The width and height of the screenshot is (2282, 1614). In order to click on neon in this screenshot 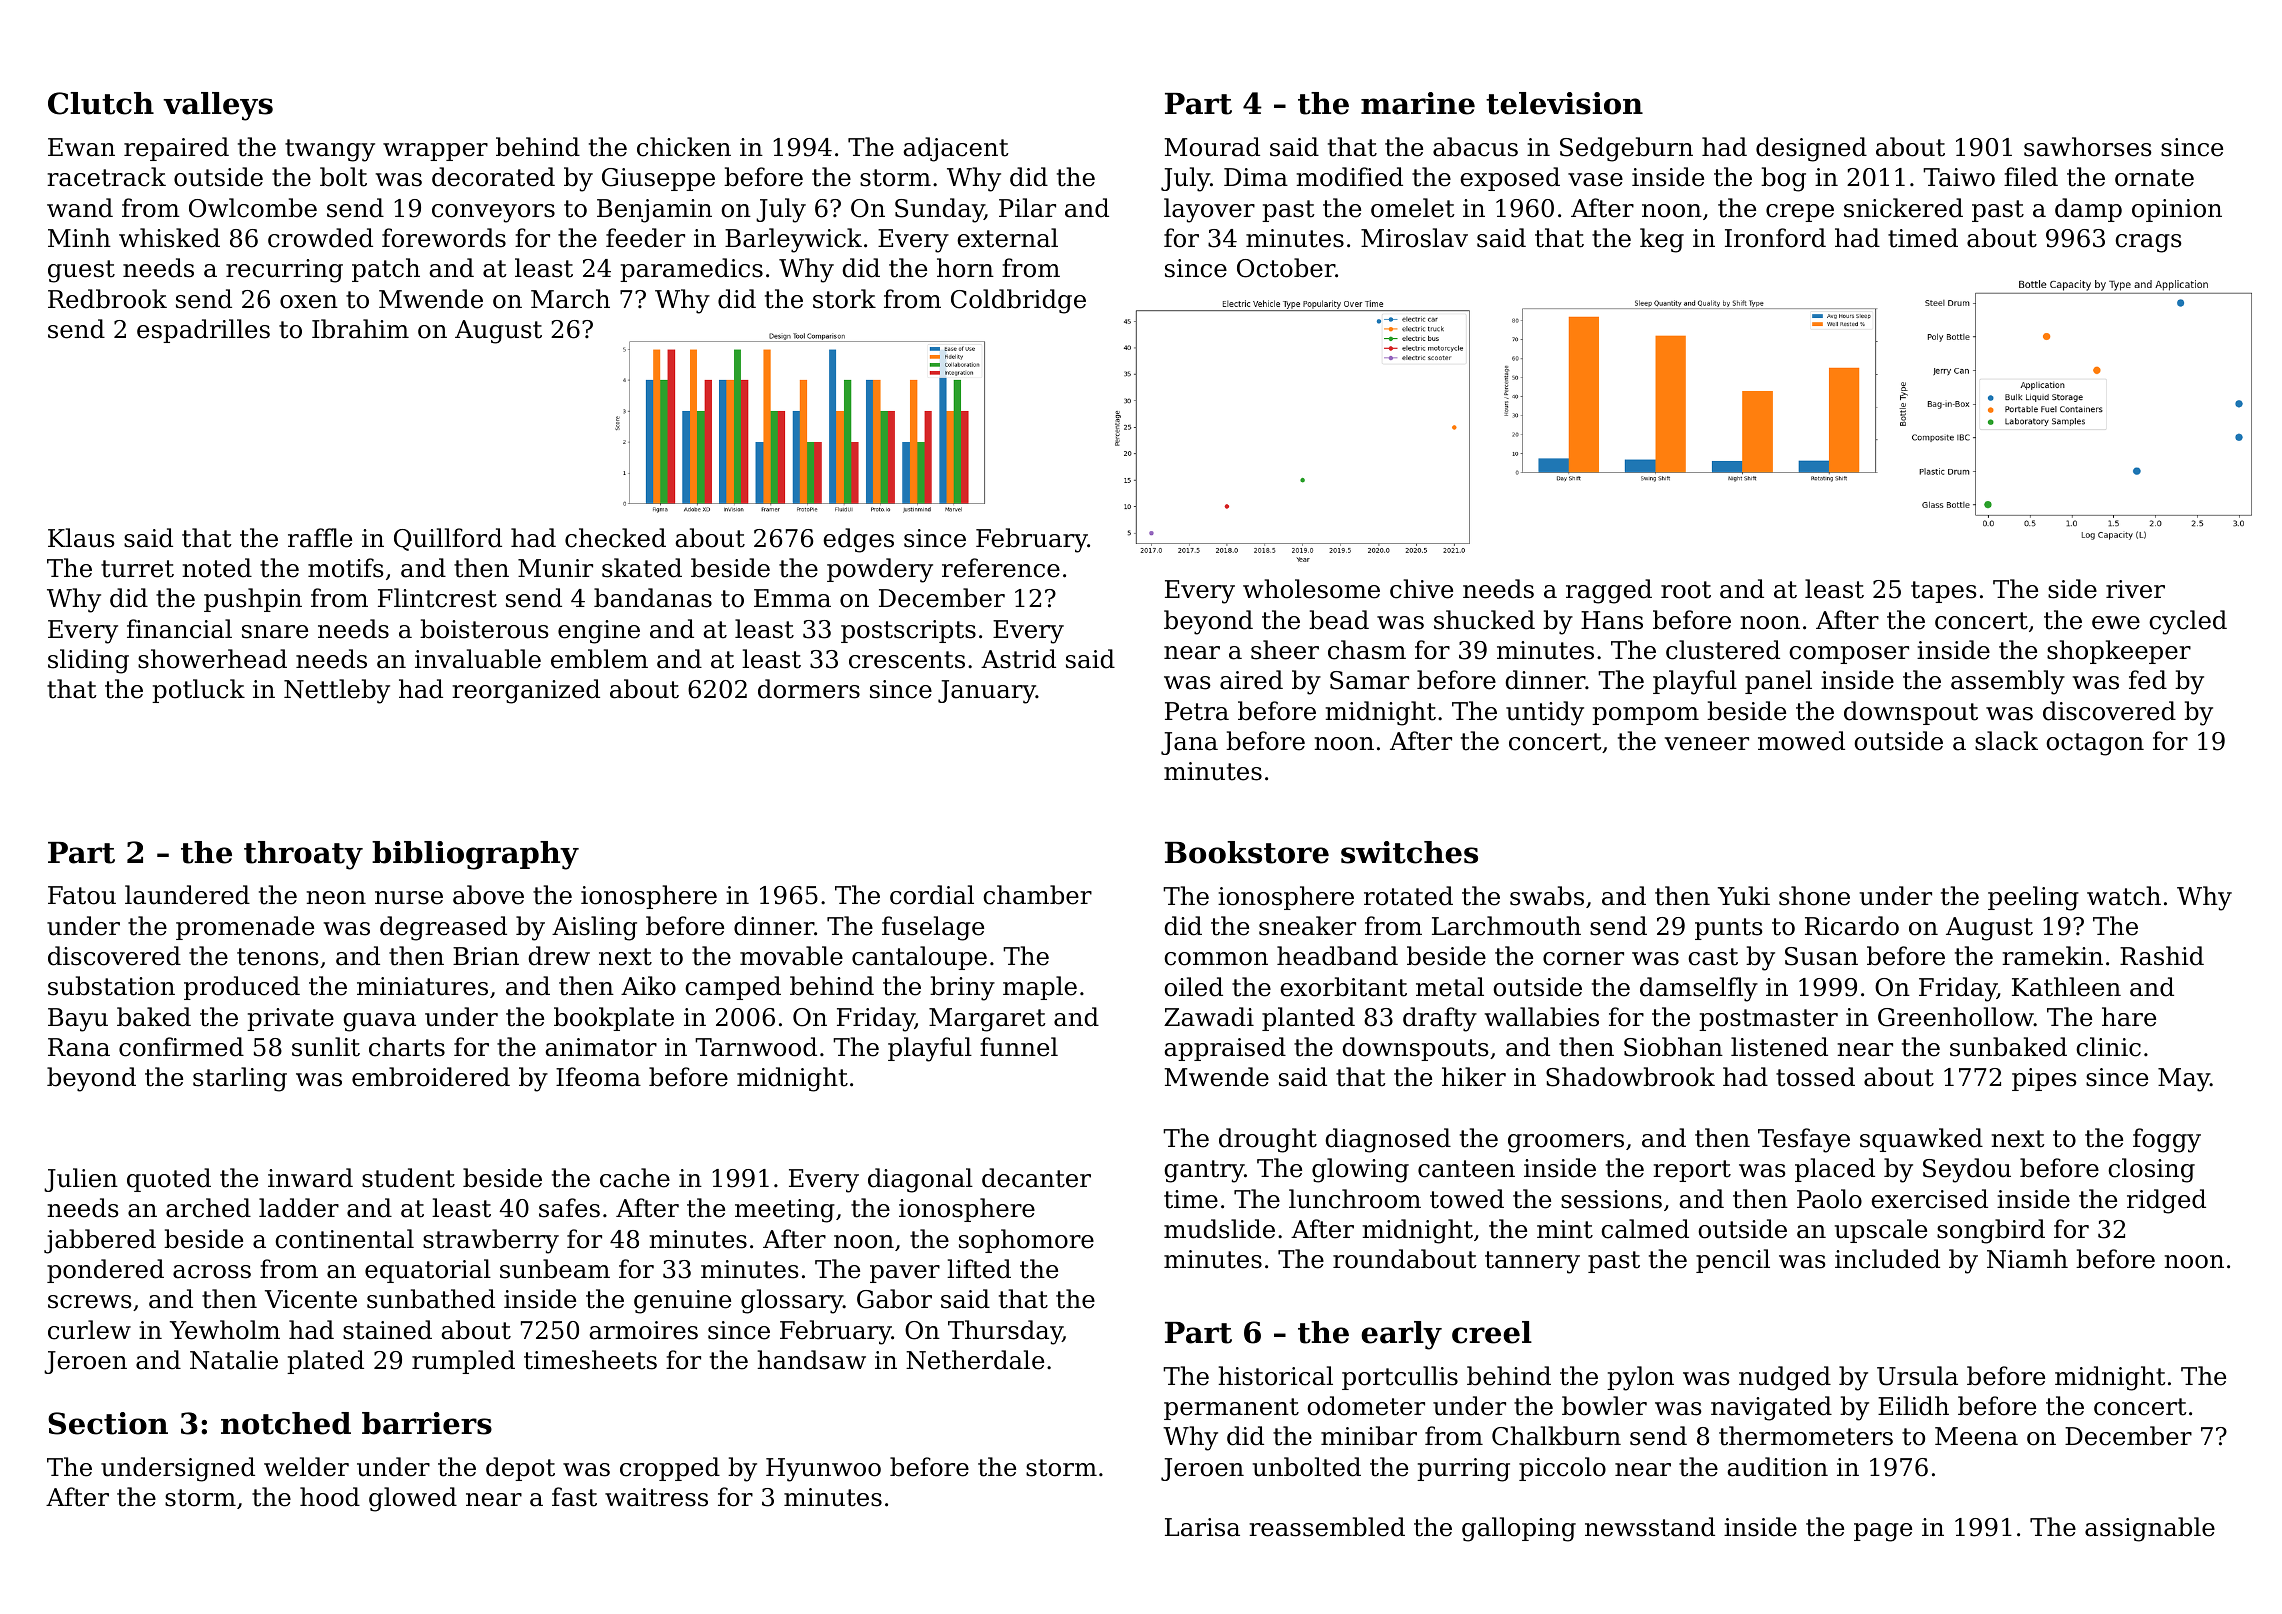, I will do `click(336, 898)`.
